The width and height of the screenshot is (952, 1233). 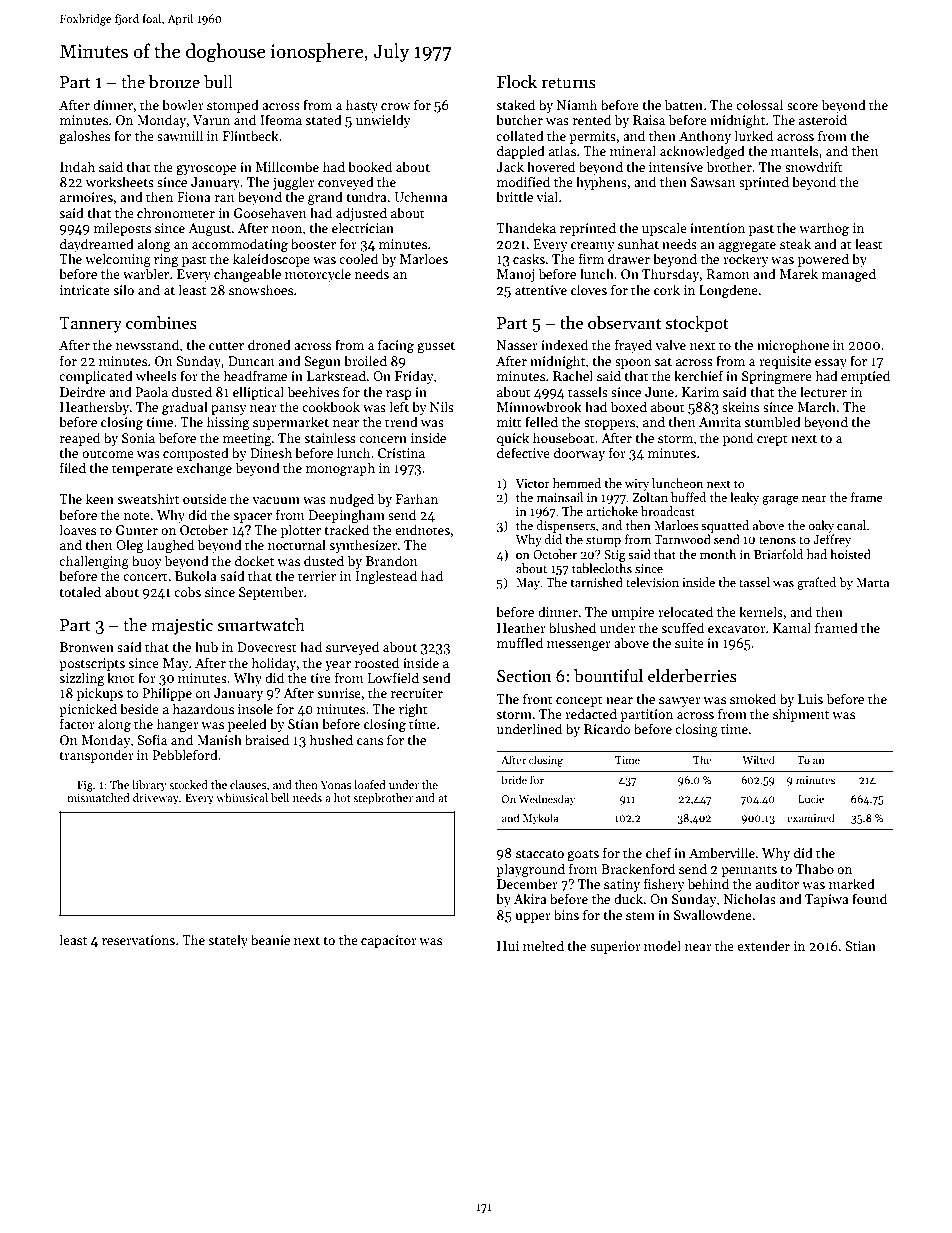 What do you see at coordinates (174, 82) in the screenshot?
I see `bronze` at bounding box center [174, 82].
